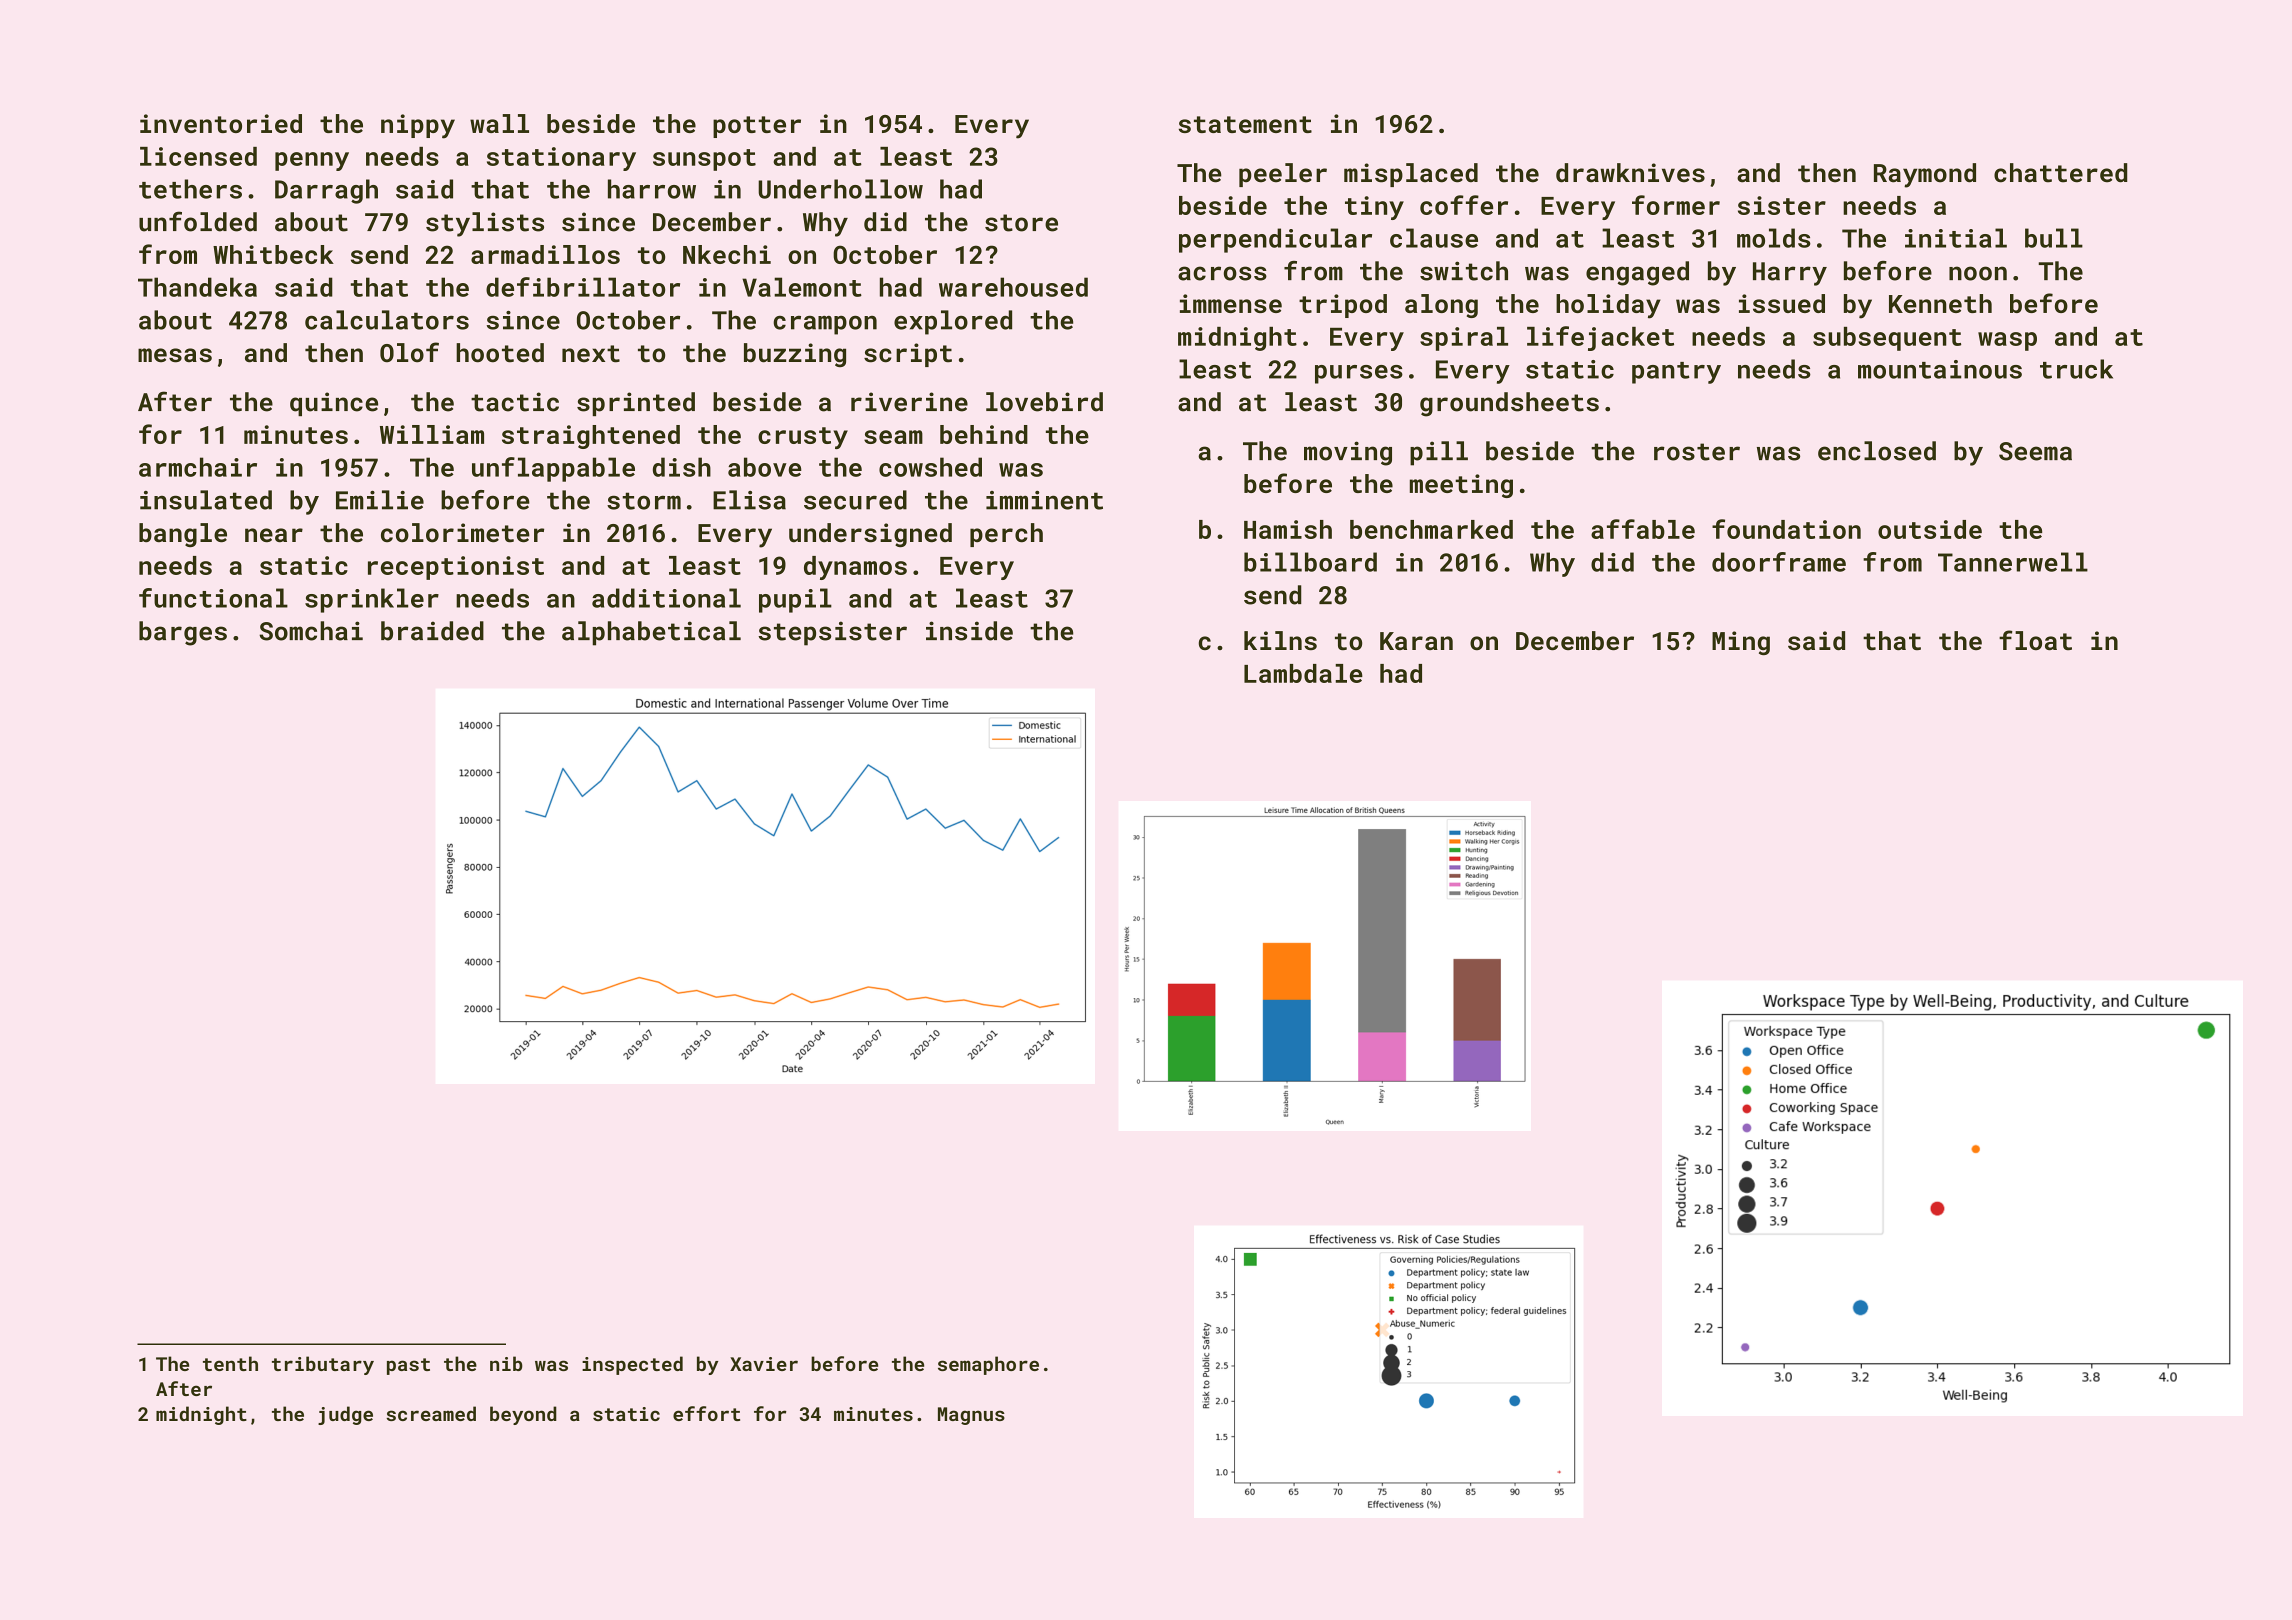 The width and height of the page is (2292, 1620). Describe the element at coordinates (1303, 673) in the page. I see `Lambdale` at that location.
